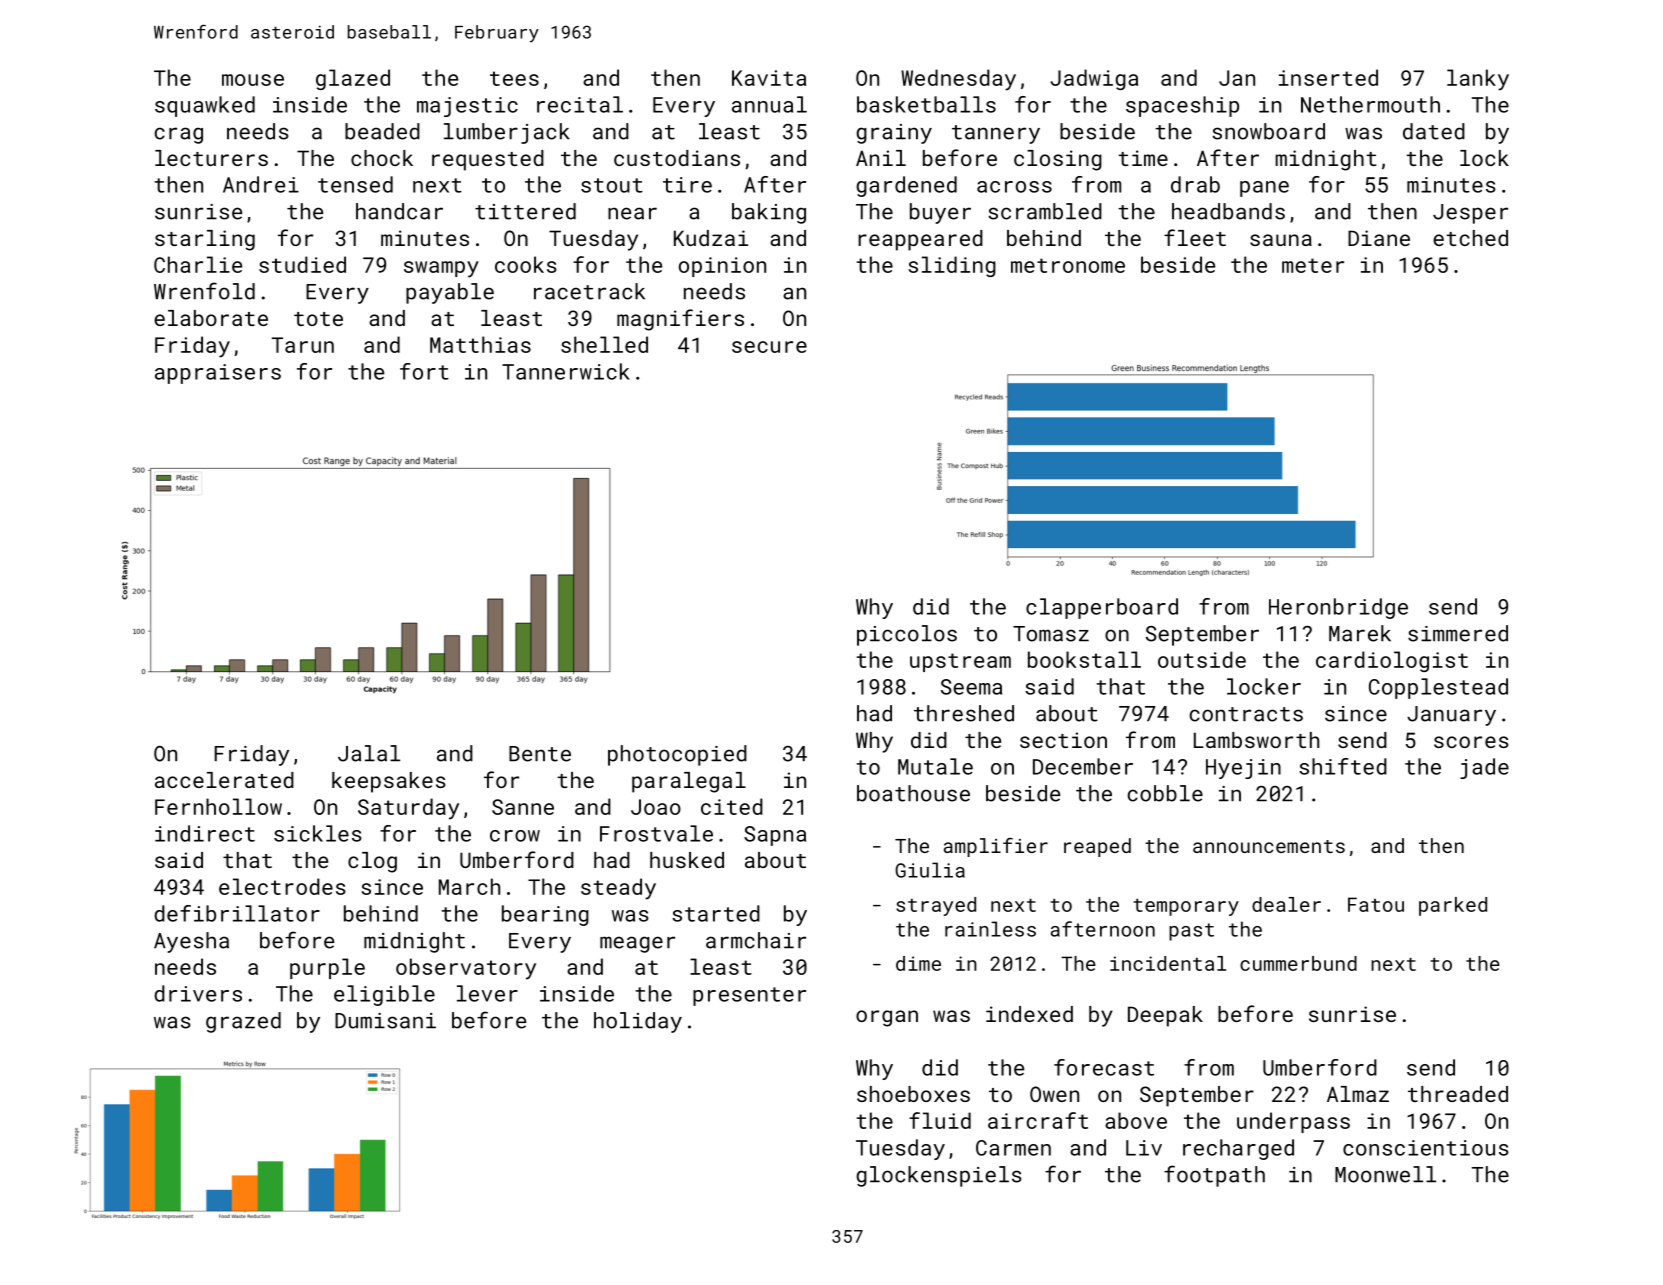 The height and width of the screenshot is (1285, 1663). What do you see at coordinates (224, 780) in the screenshot?
I see `accelerated` at bounding box center [224, 780].
